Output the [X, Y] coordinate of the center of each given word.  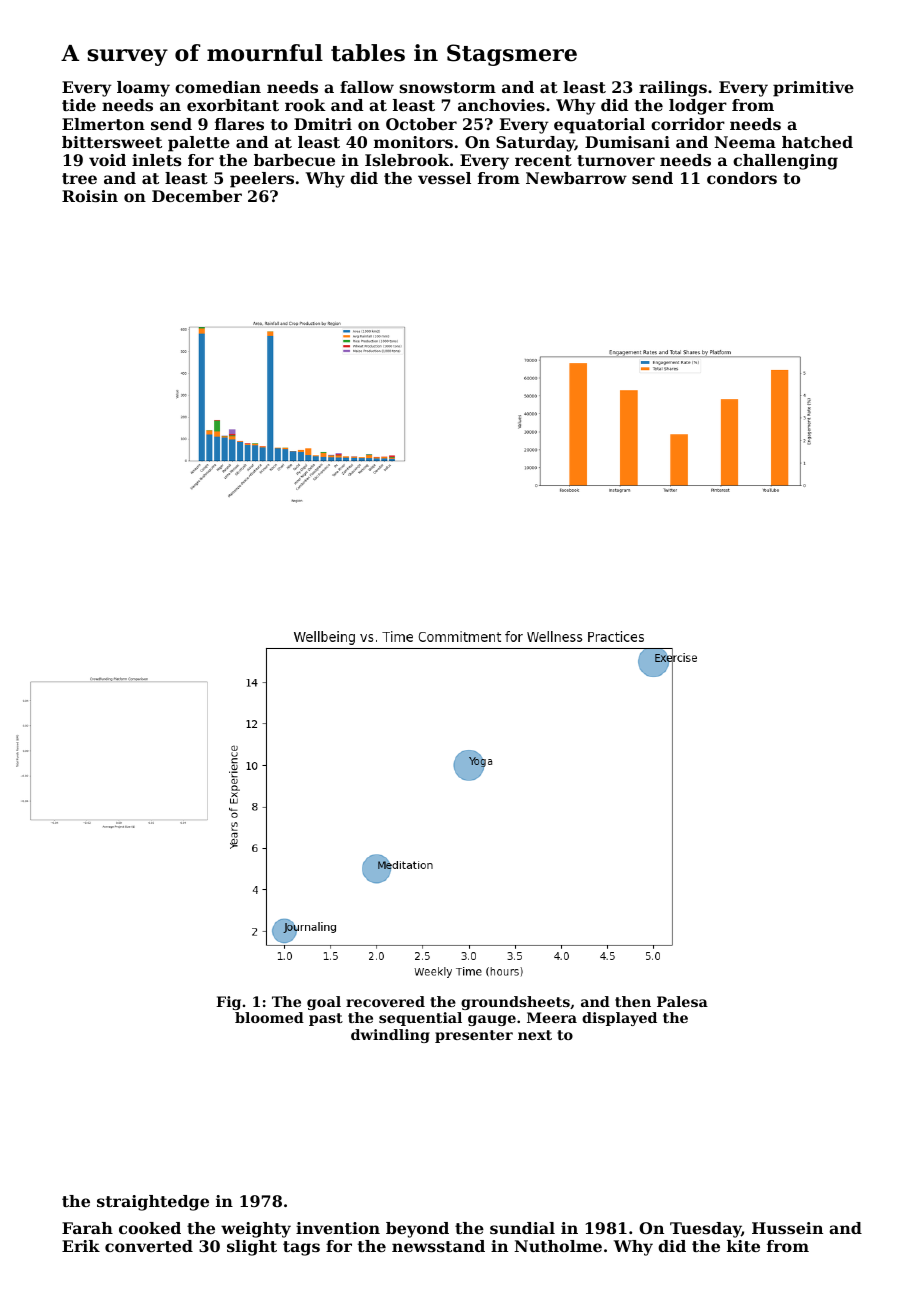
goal [324, 1003]
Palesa [682, 1001]
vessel [444, 178]
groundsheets [515, 1003]
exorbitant [233, 105]
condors [742, 178]
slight [252, 1248]
